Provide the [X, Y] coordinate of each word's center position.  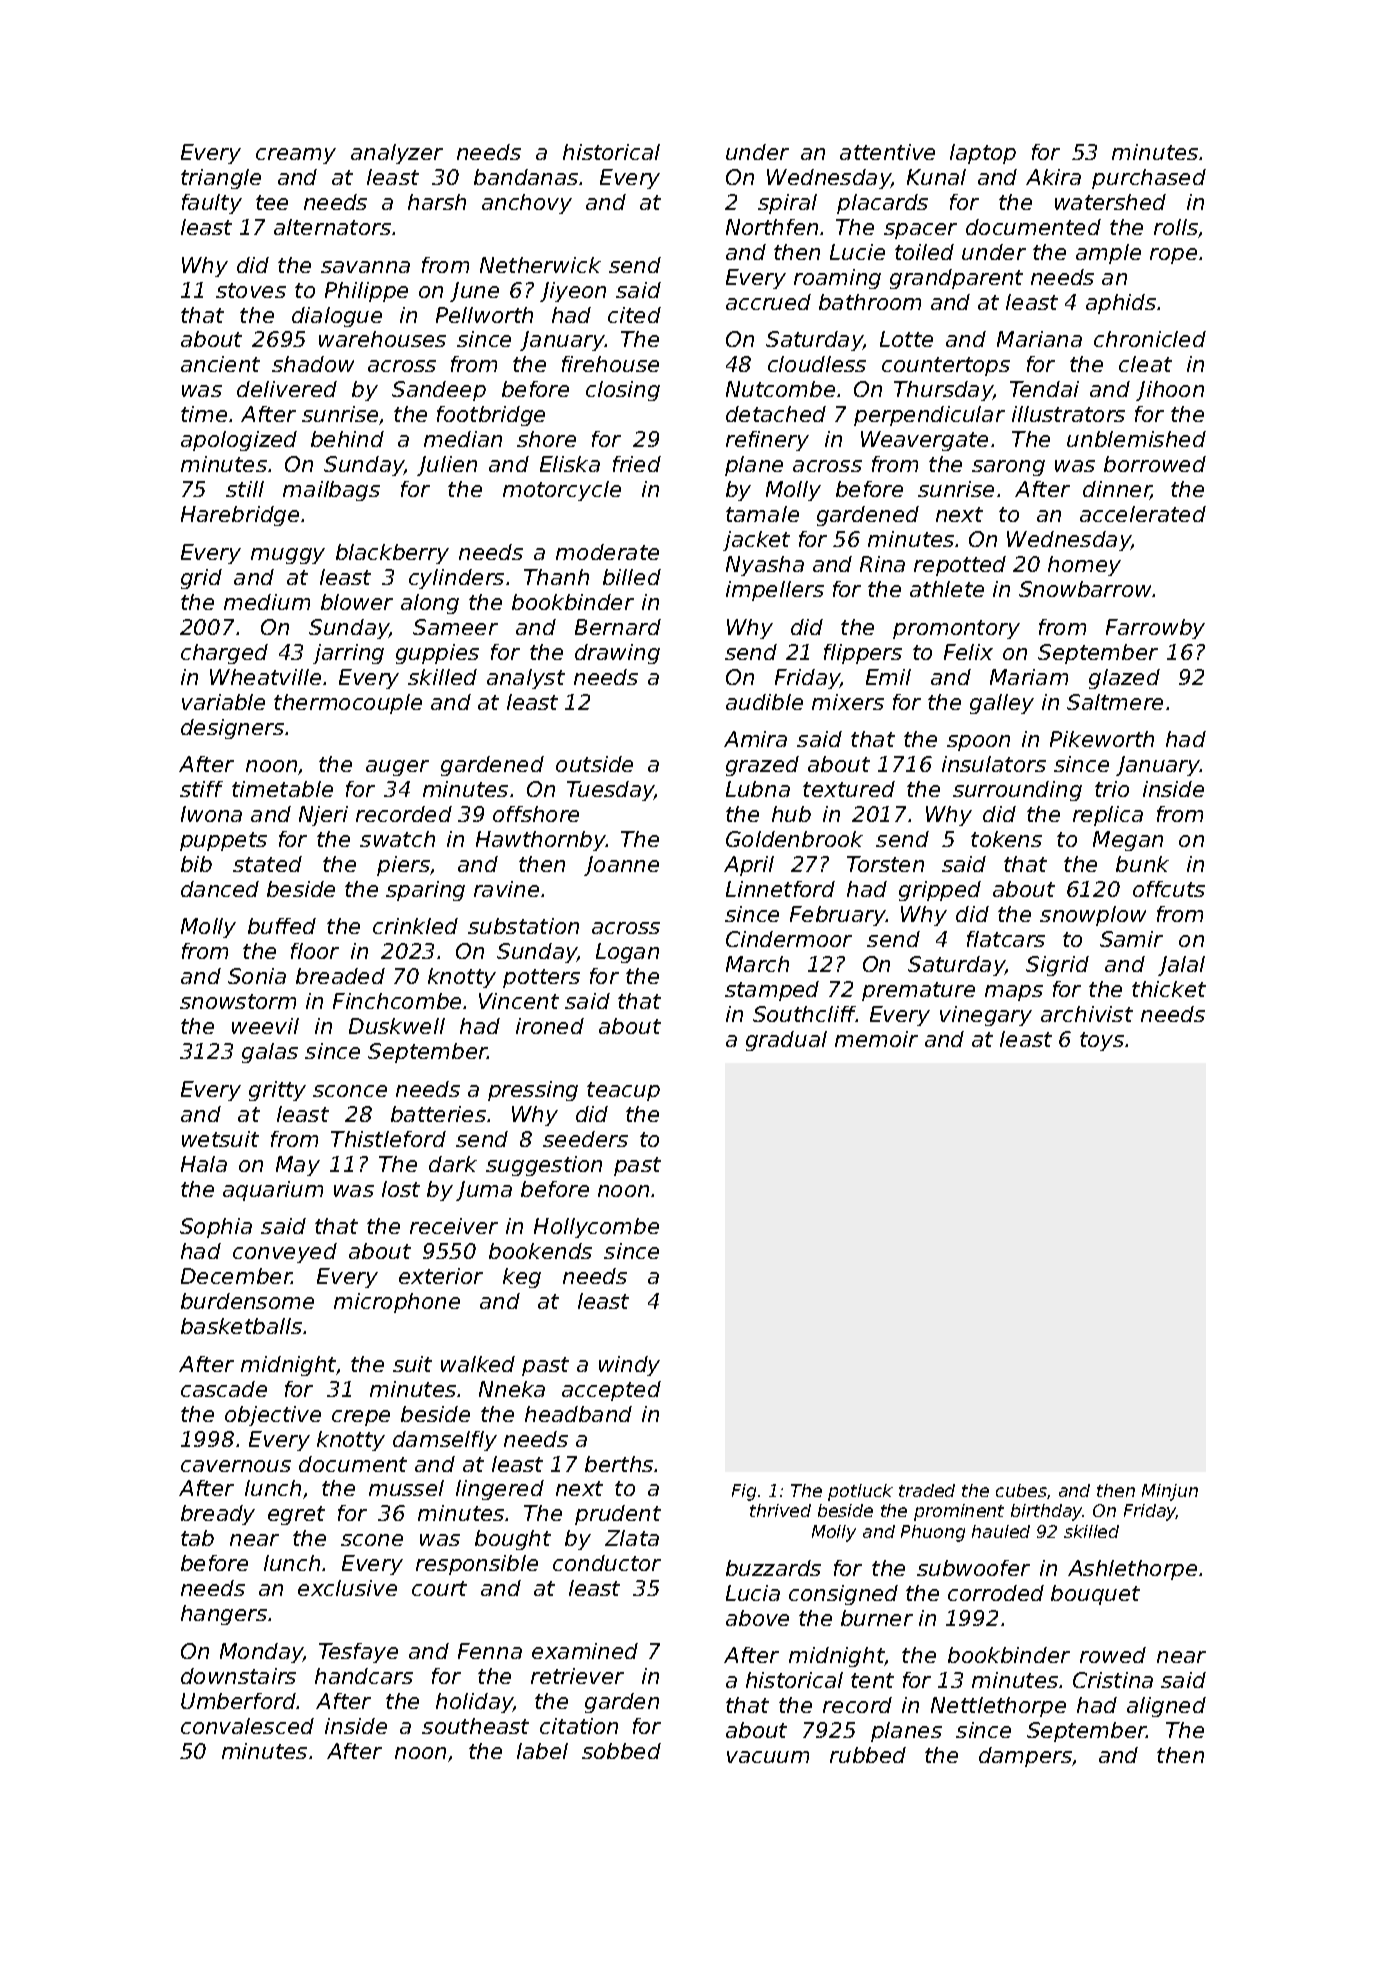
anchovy [527, 204]
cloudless [817, 364]
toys [1102, 1041]
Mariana [1039, 339]
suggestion [544, 1166]
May [298, 1166]
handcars [364, 1676]
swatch [397, 839]
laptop [983, 154]
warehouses [382, 339]
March [757, 964]
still [245, 489]
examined [585, 1651]
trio [1112, 789]
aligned [1166, 1707]
